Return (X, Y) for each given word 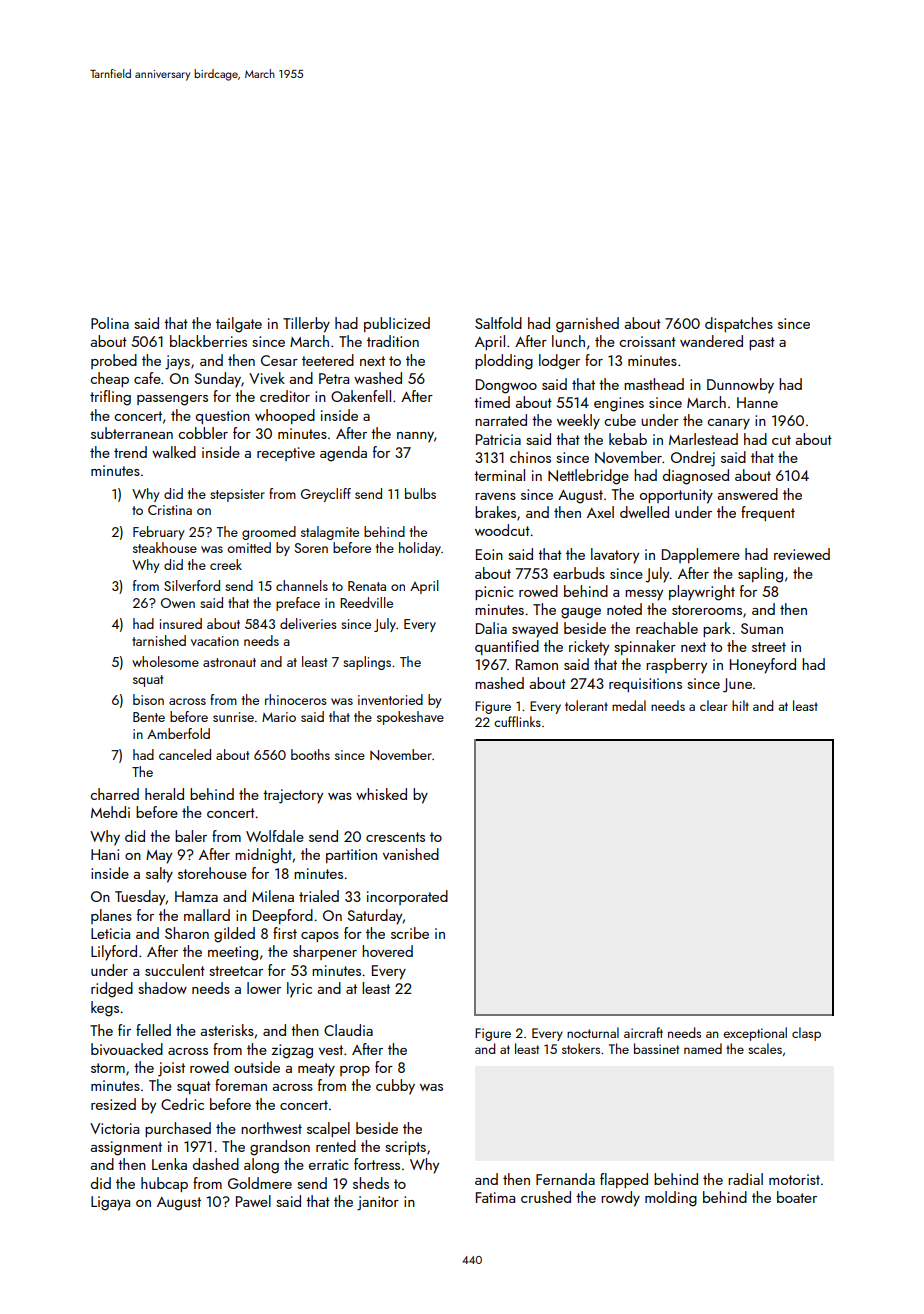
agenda (343, 454)
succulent (175, 970)
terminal (499, 475)
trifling (110, 398)
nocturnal (593, 1032)
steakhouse (165, 547)
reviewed (802, 554)
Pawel (253, 1201)
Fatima (495, 1197)
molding (671, 1199)
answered (748, 494)
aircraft (643, 1032)
